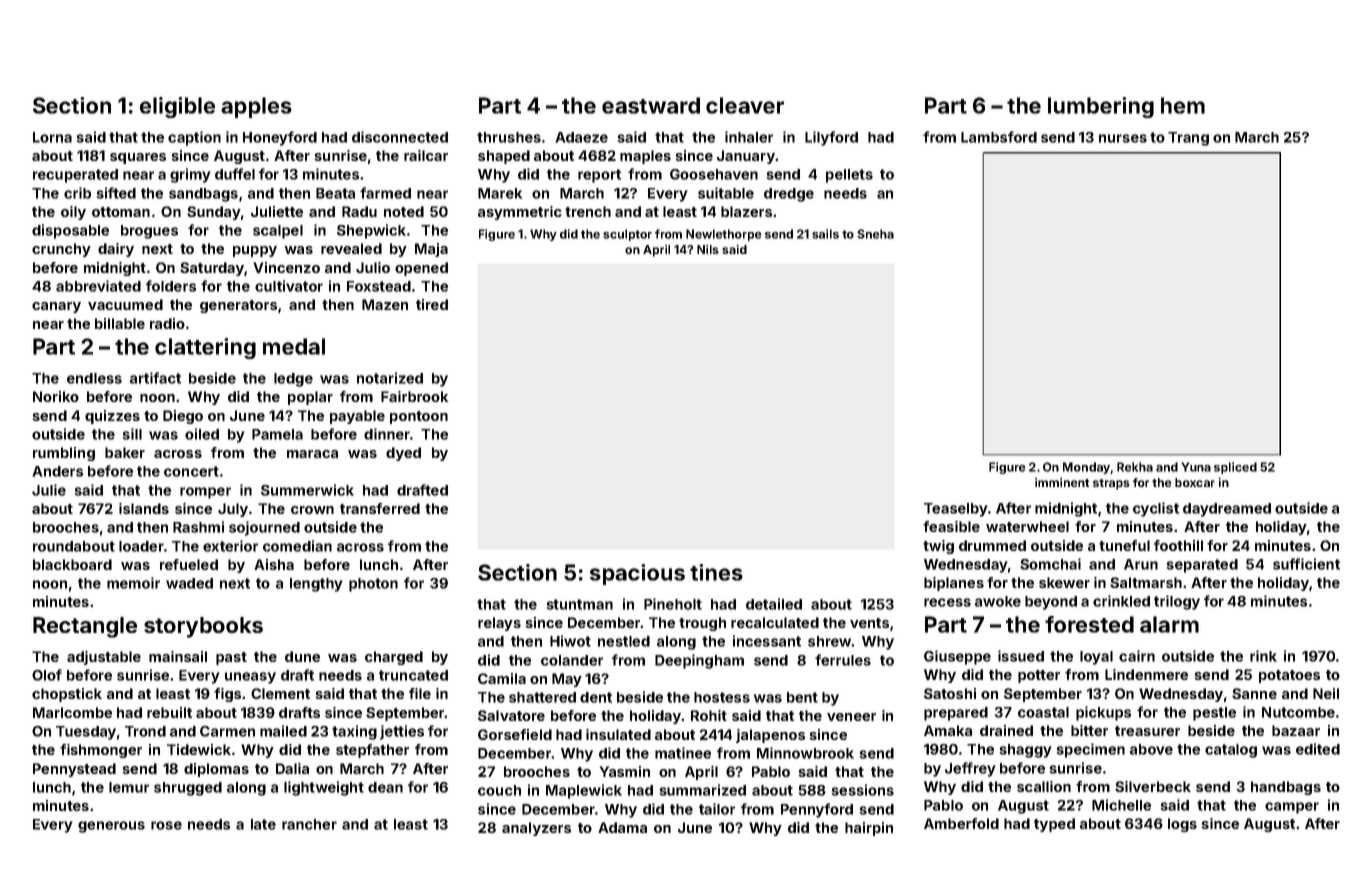 The image size is (1372, 887). What do you see at coordinates (1183, 105) in the document?
I see `hem` at bounding box center [1183, 105].
